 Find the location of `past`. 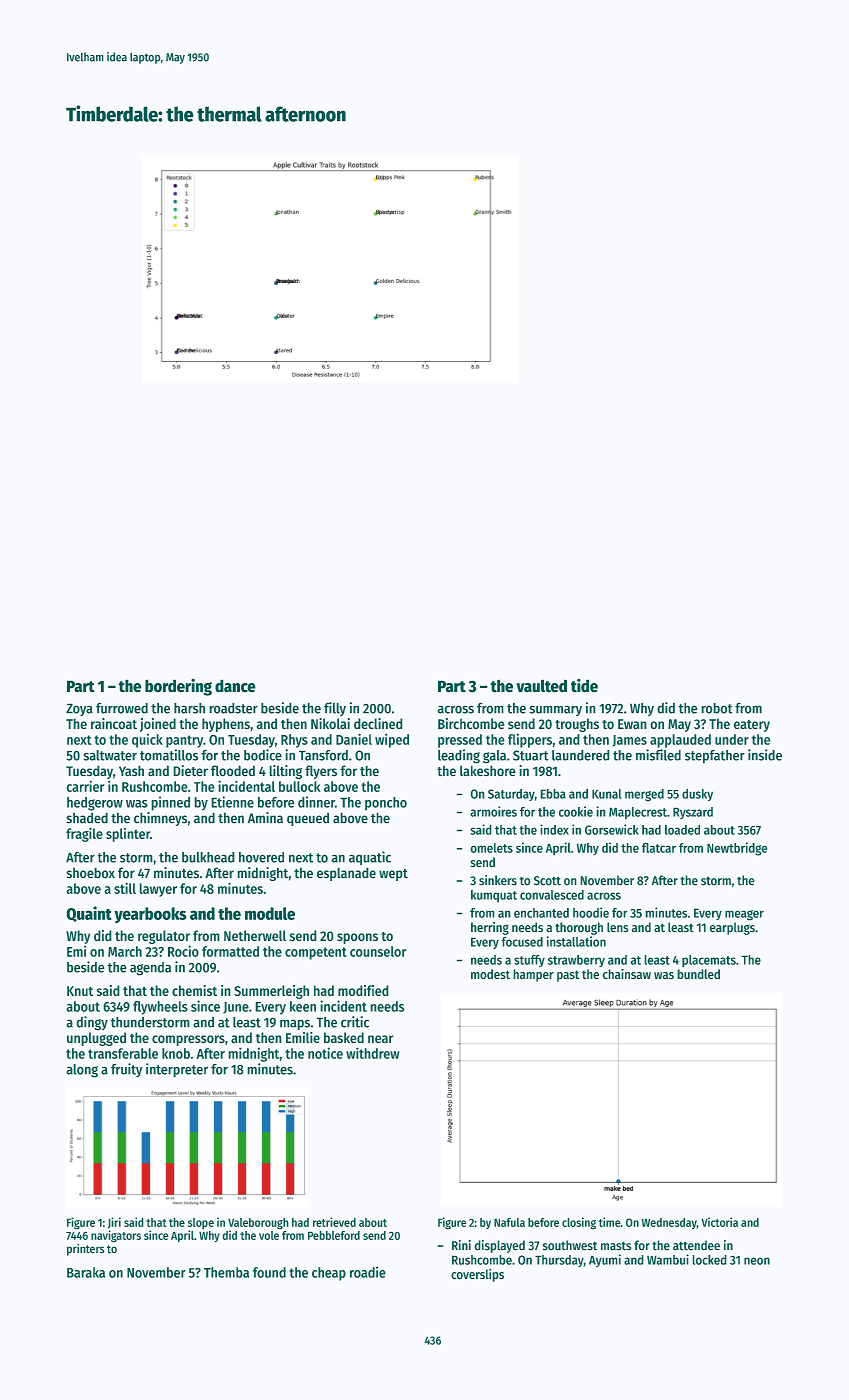

past is located at coordinates (568, 976).
